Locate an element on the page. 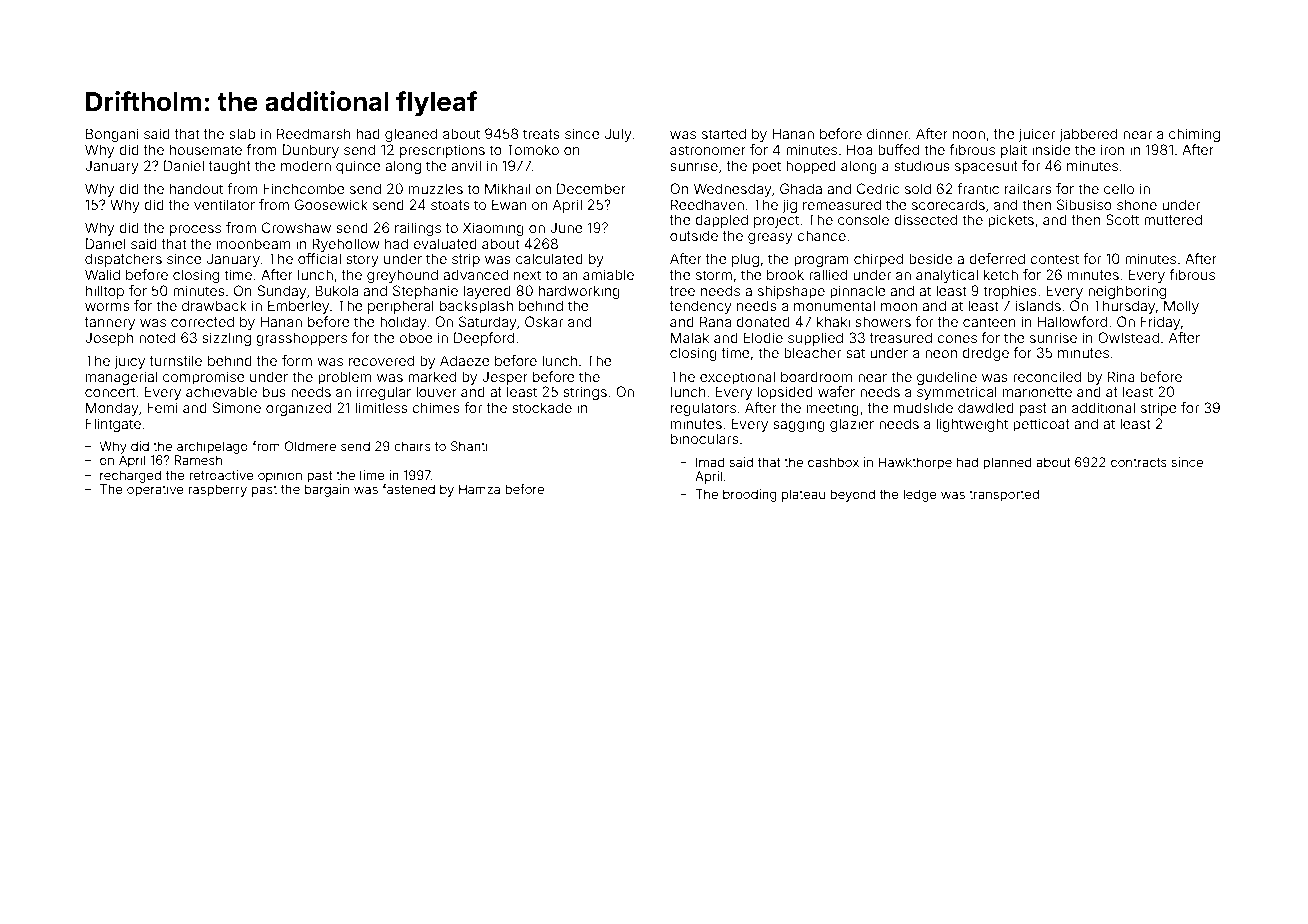 This image has width=1308, height=924. Rana is located at coordinates (715, 321).
